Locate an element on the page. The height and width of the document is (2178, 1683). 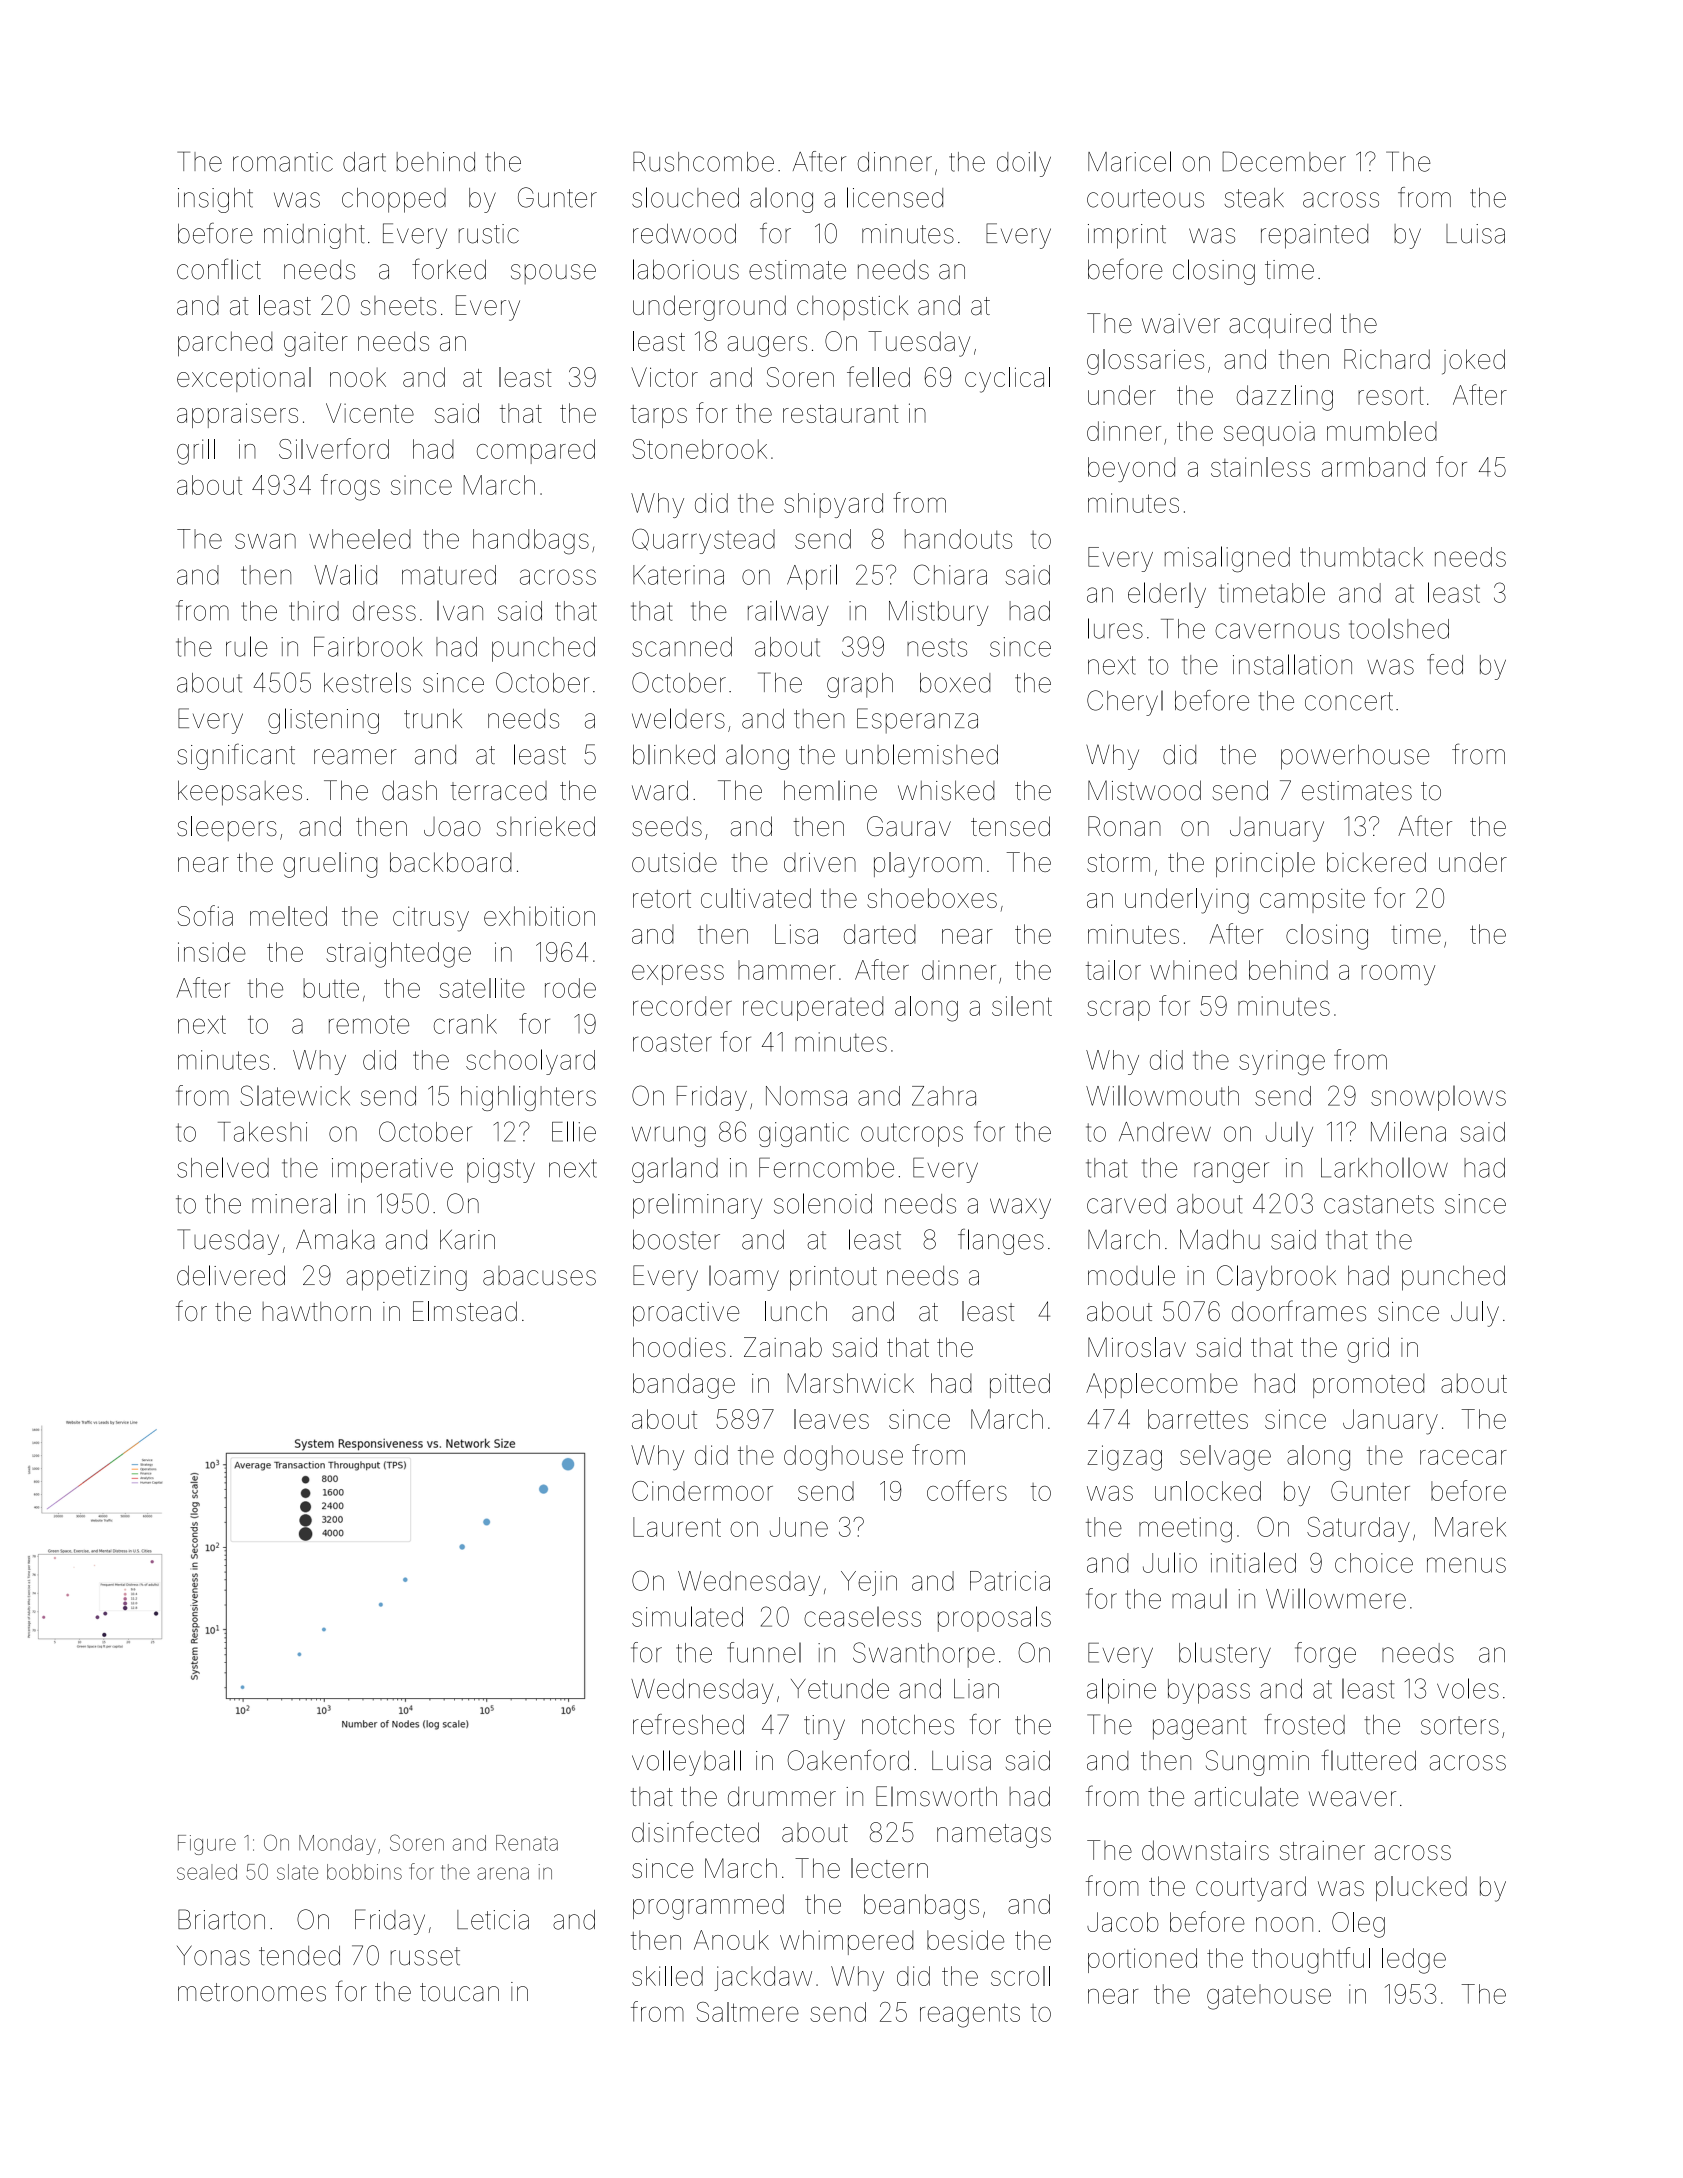
Briarton is located at coordinates (221, 1919).
